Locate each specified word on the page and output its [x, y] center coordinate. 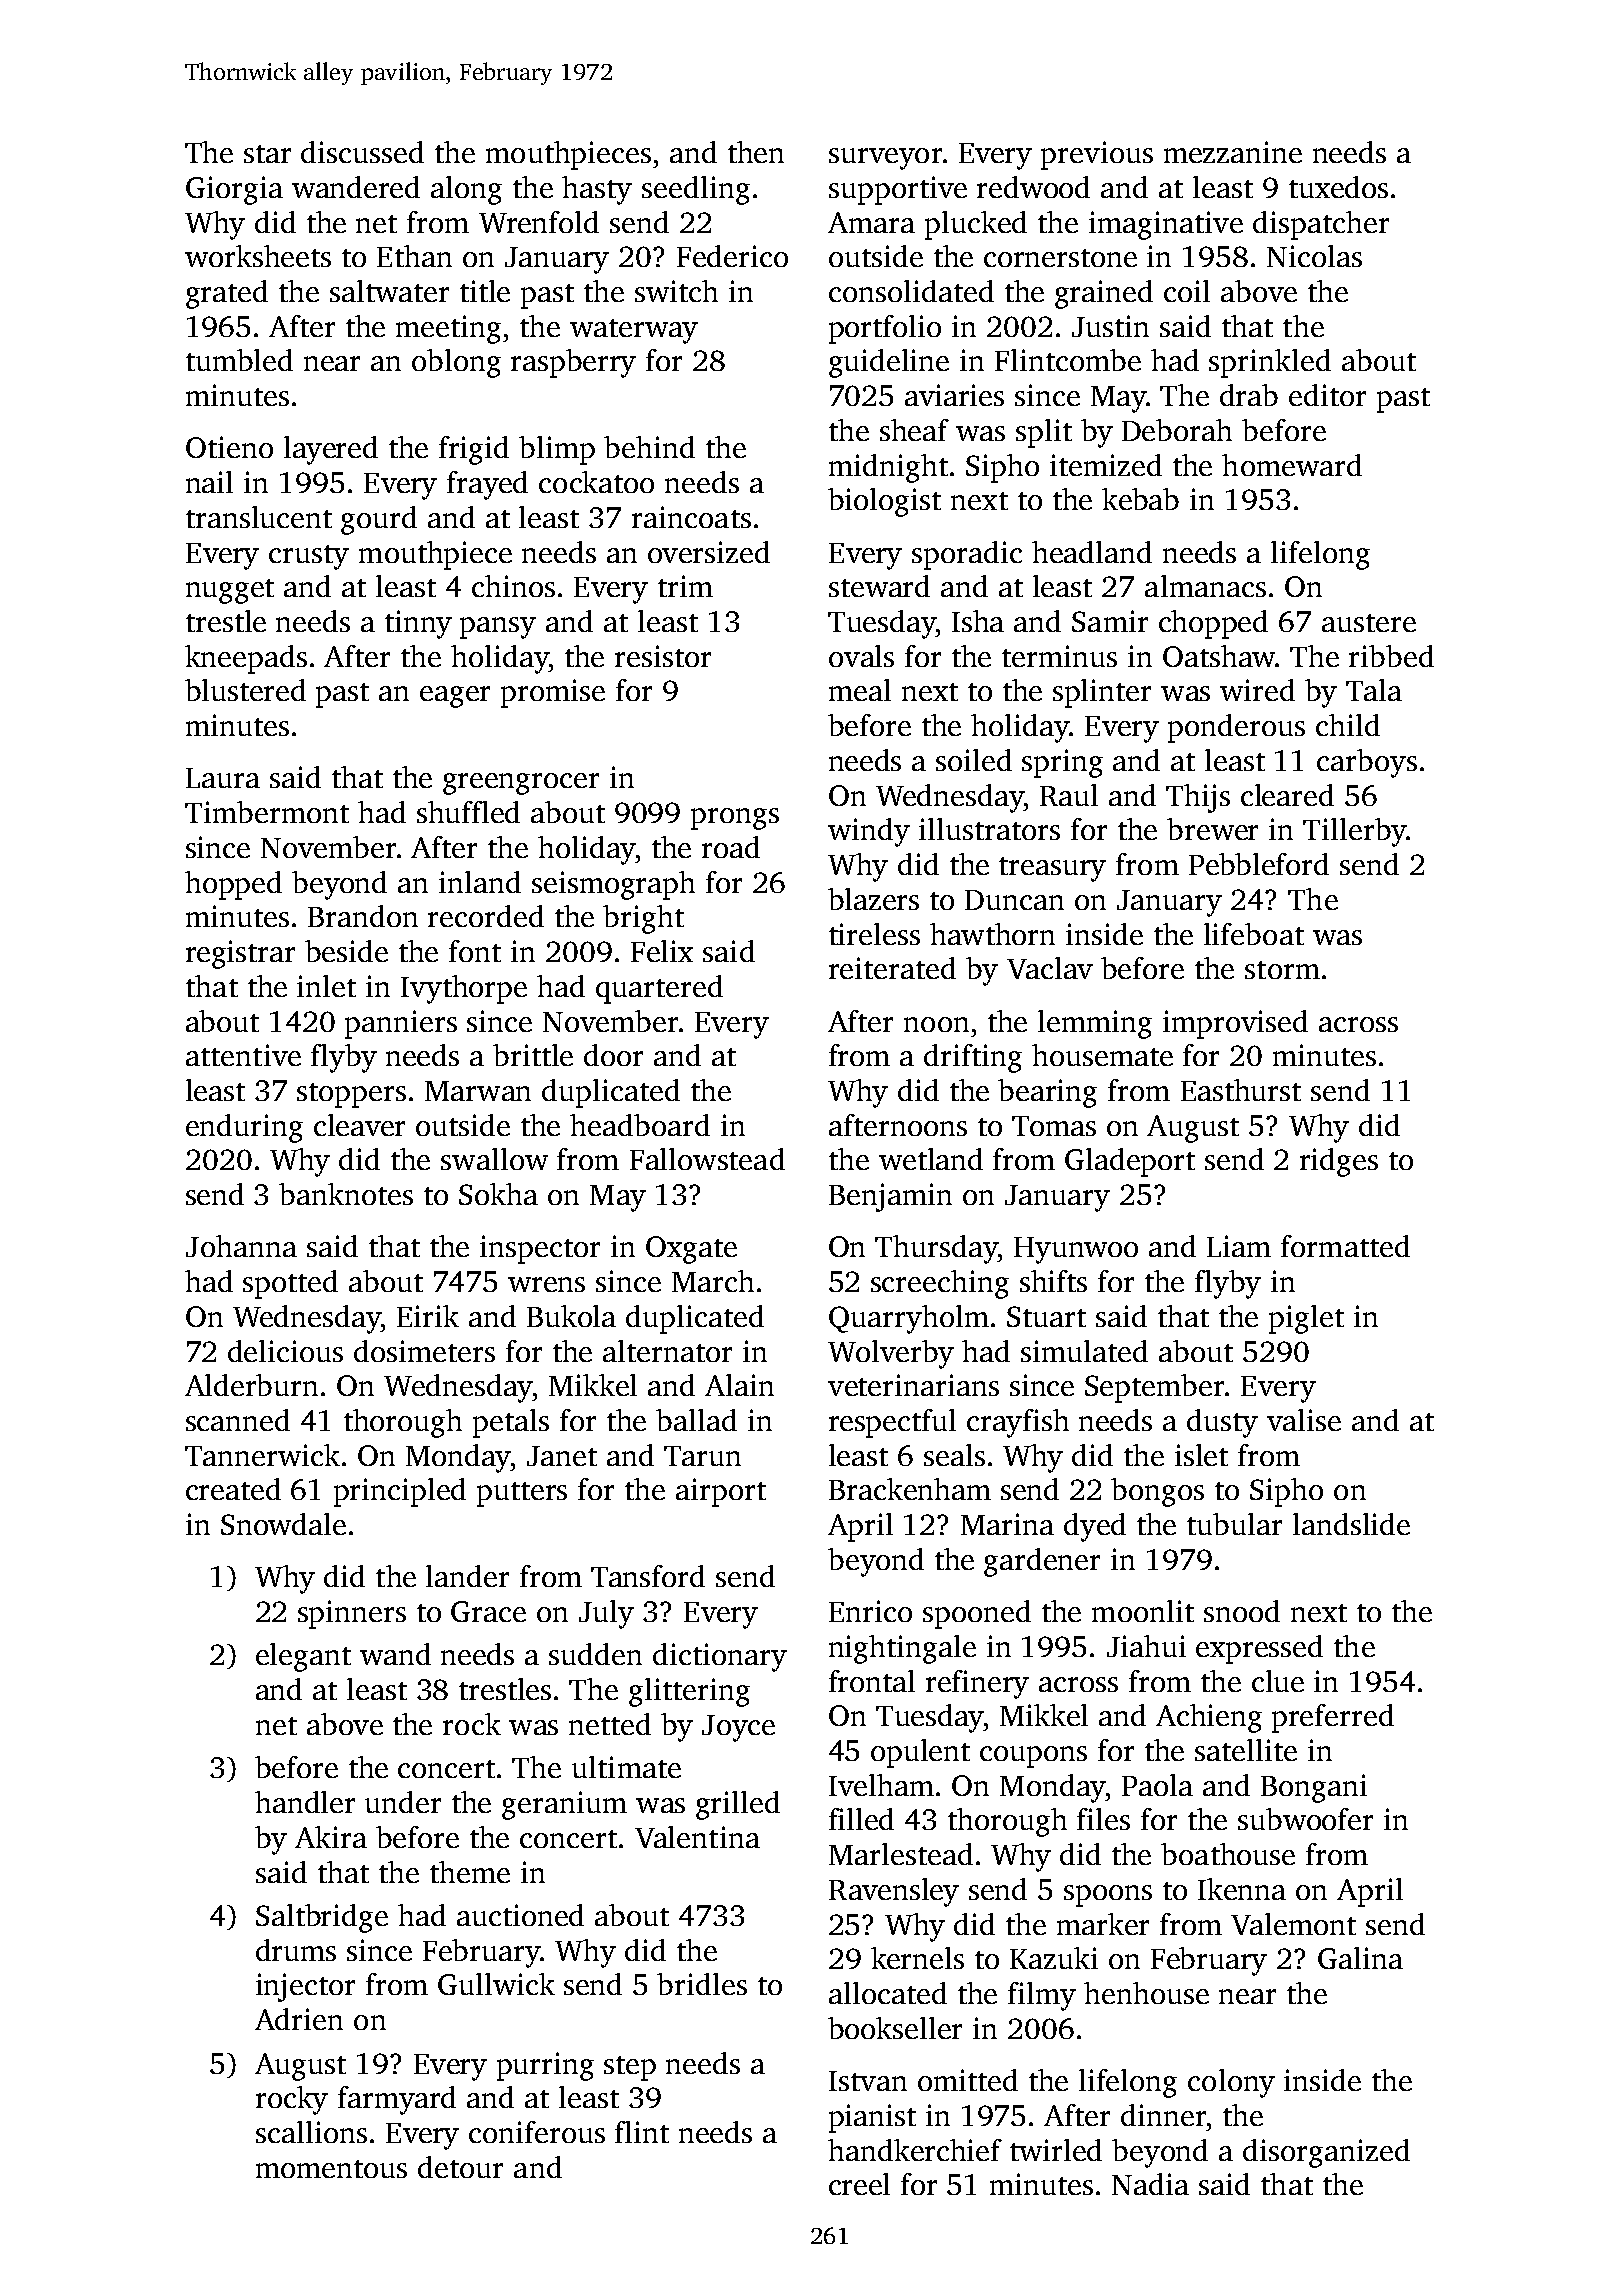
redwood [1033, 187]
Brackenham [910, 1489]
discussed [362, 152]
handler [305, 1802]
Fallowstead [707, 1159]
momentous [331, 2169]
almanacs [1205, 586]
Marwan [478, 1091]
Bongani [1314, 1788]
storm [1282, 970]
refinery [977, 1684]
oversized [709, 552]
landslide [1351, 1524]
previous [1097, 155]
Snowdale [283, 1524]
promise [553, 693]
